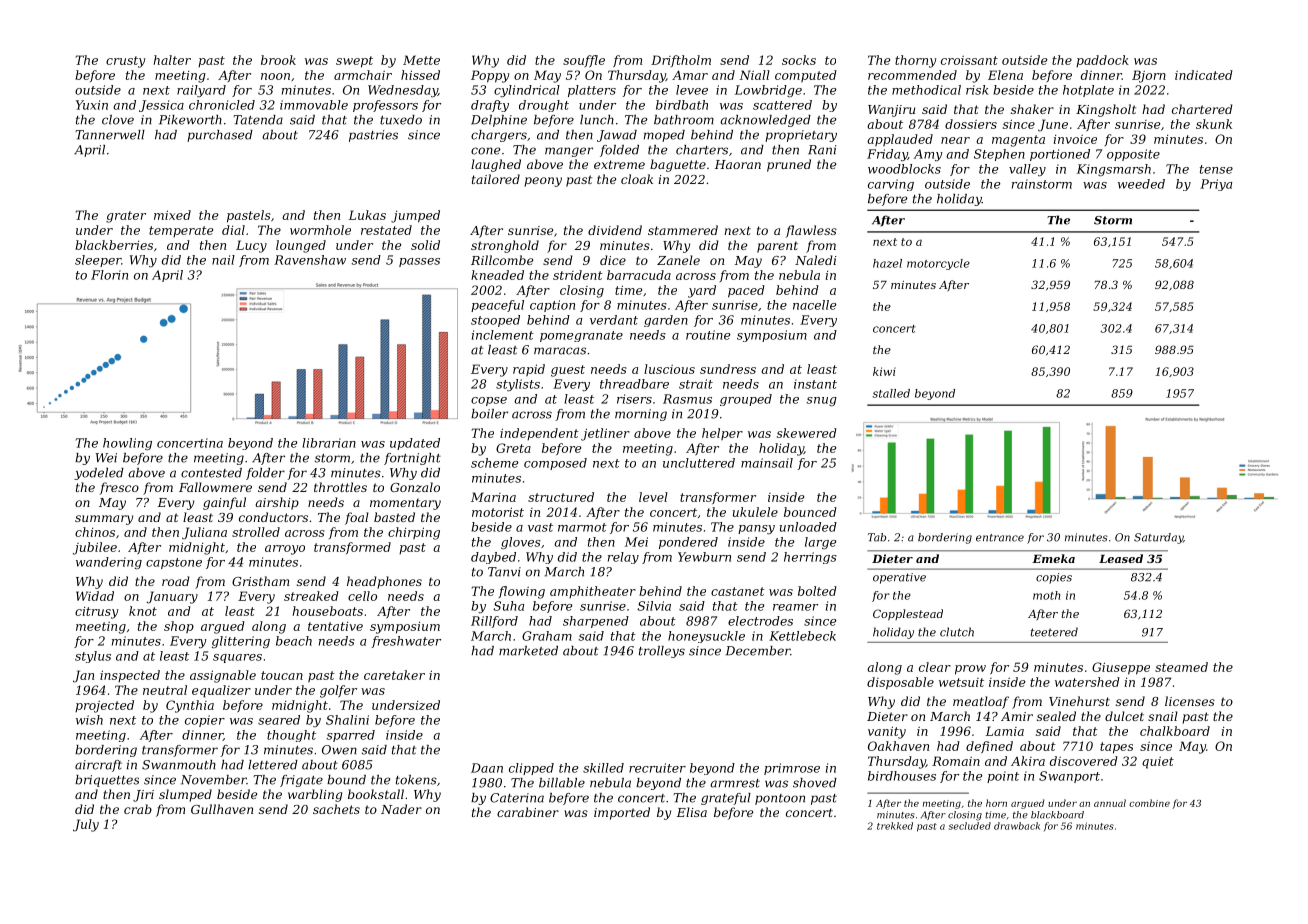  Describe the element at coordinates (969, 60) in the screenshot. I see `croissant` at that location.
